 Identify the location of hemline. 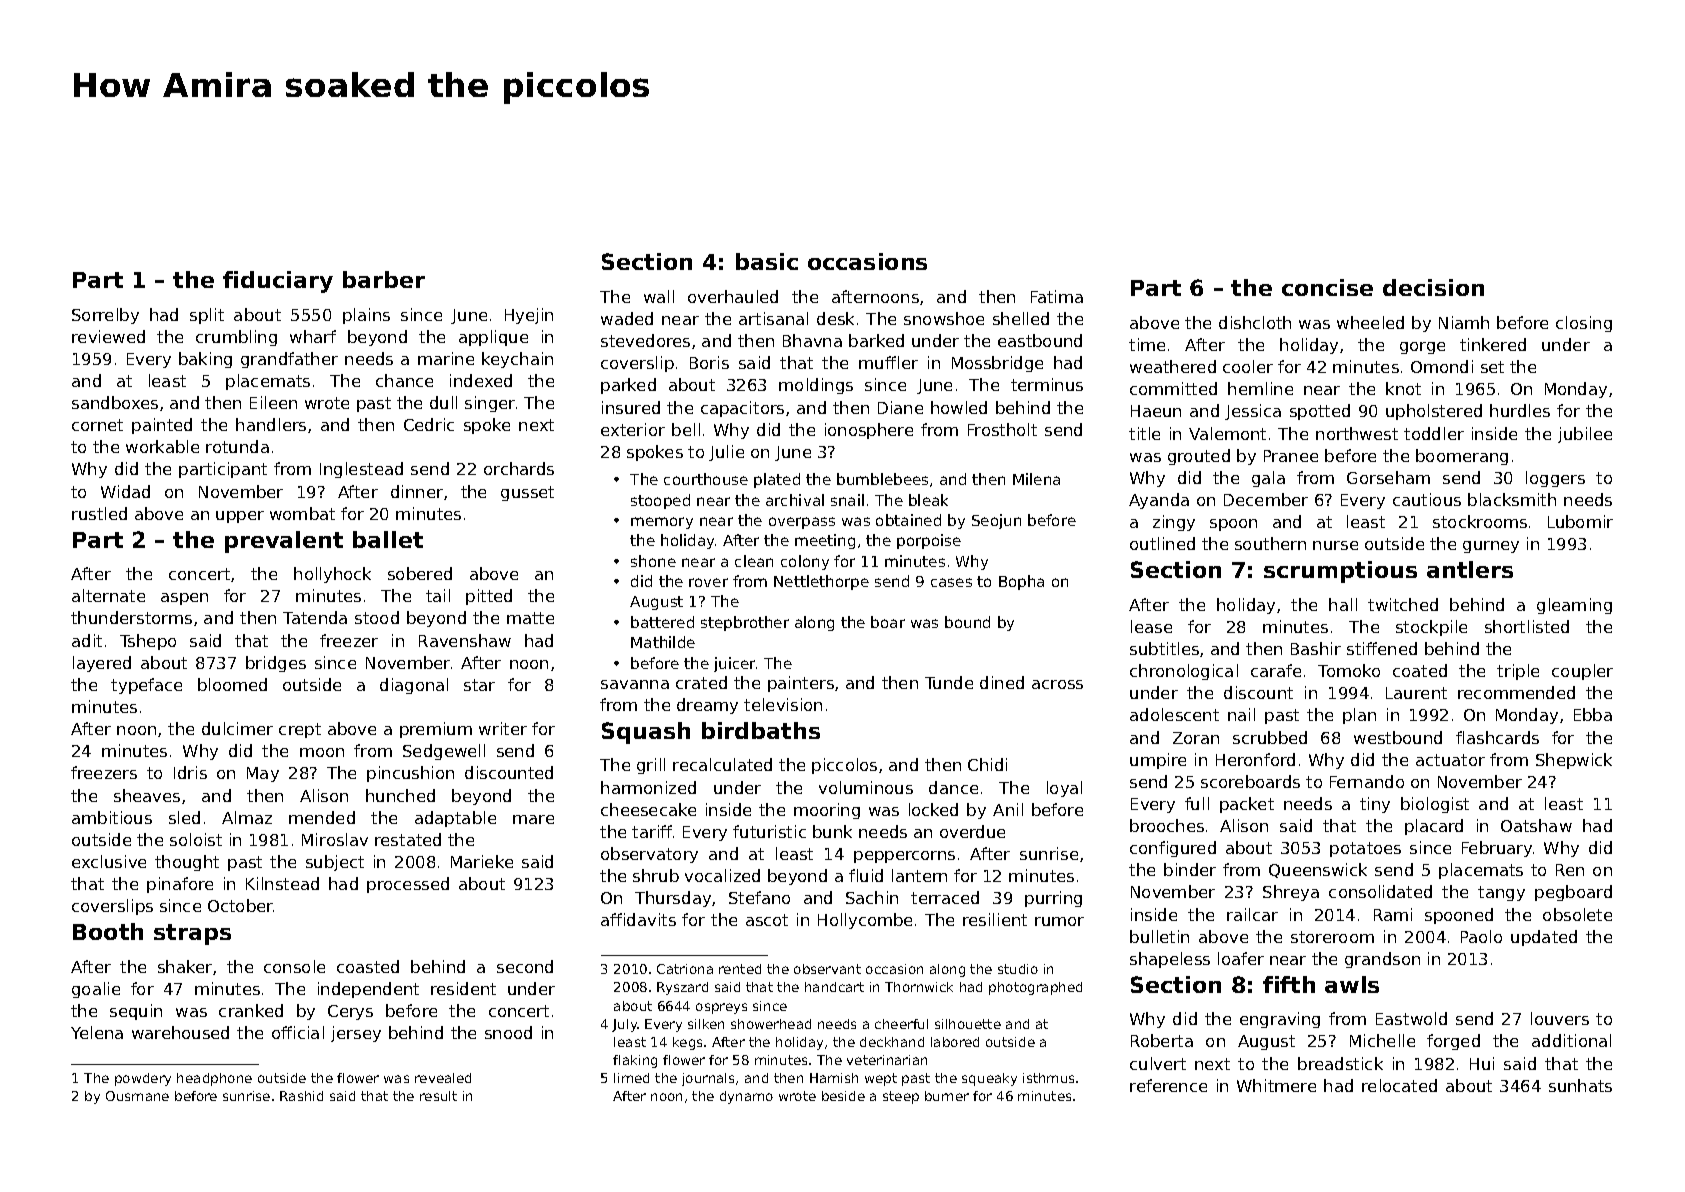
(1260, 388).
